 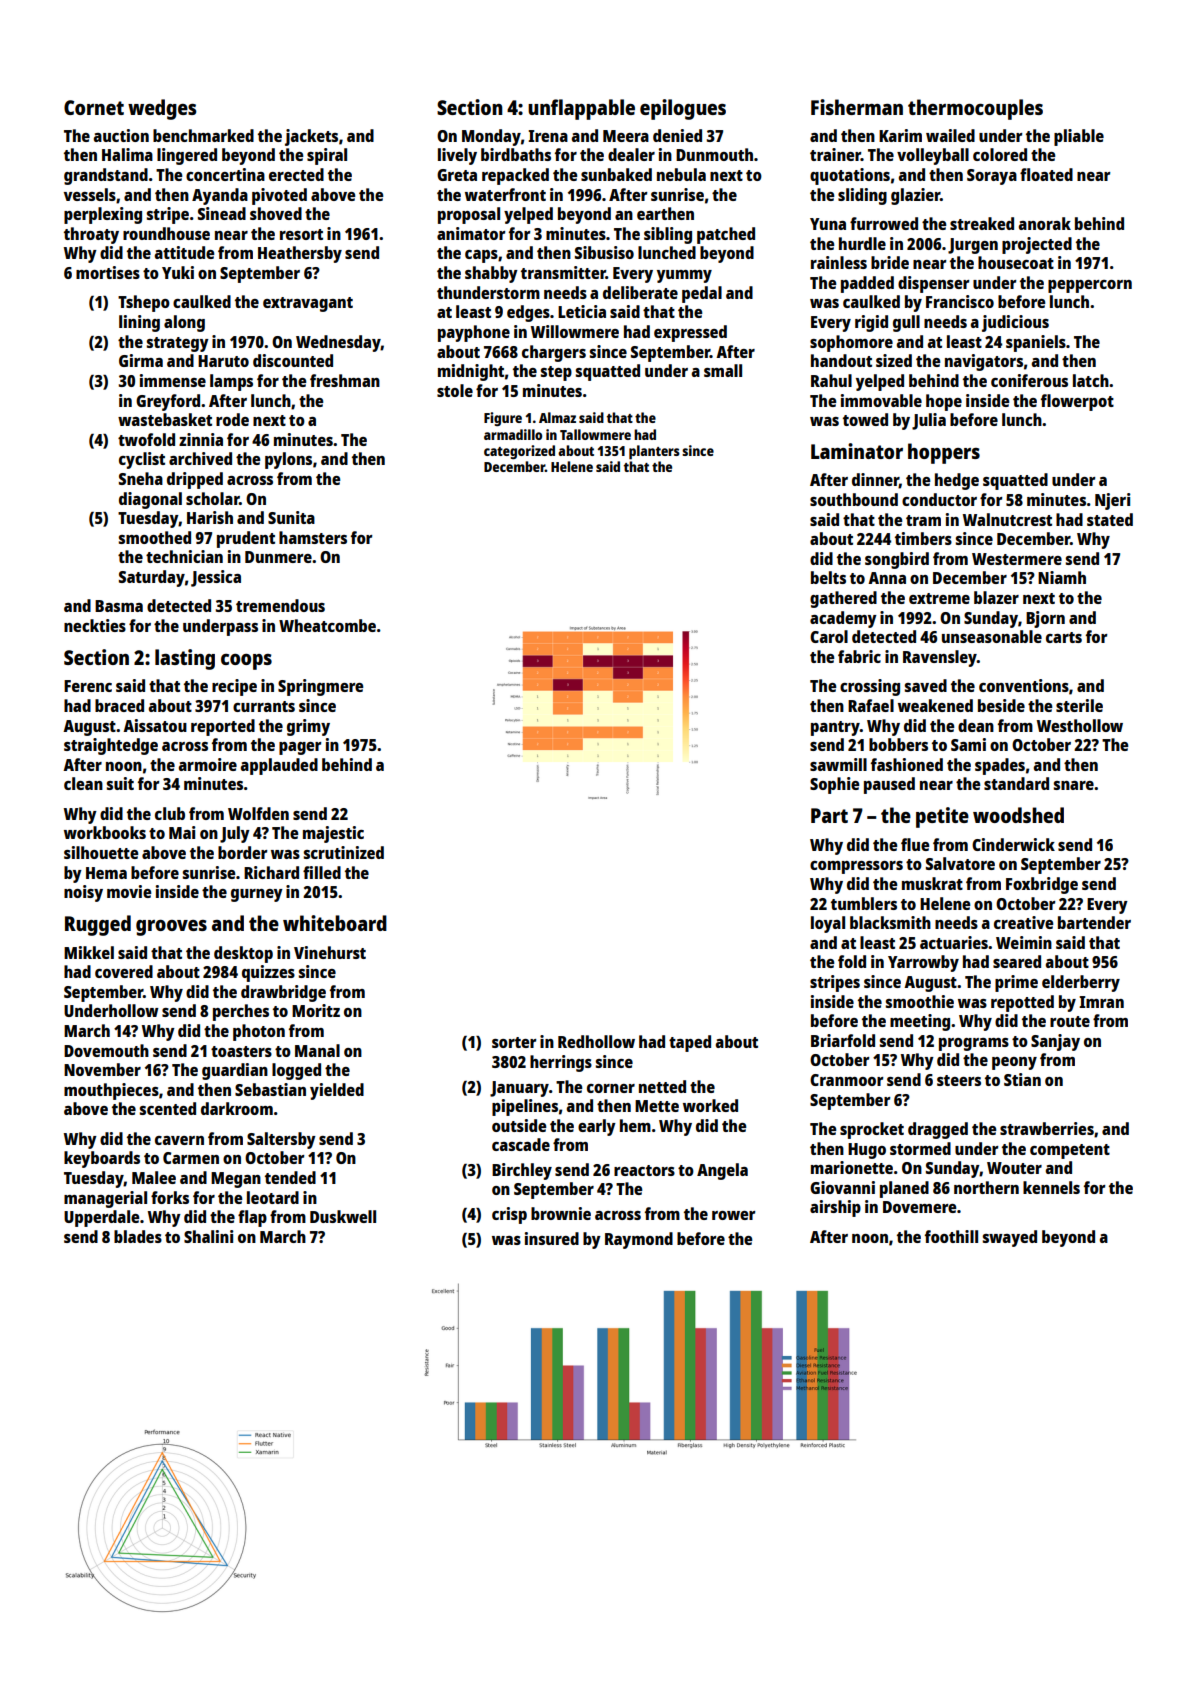 I want to click on blades, so click(x=138, y=1236).
